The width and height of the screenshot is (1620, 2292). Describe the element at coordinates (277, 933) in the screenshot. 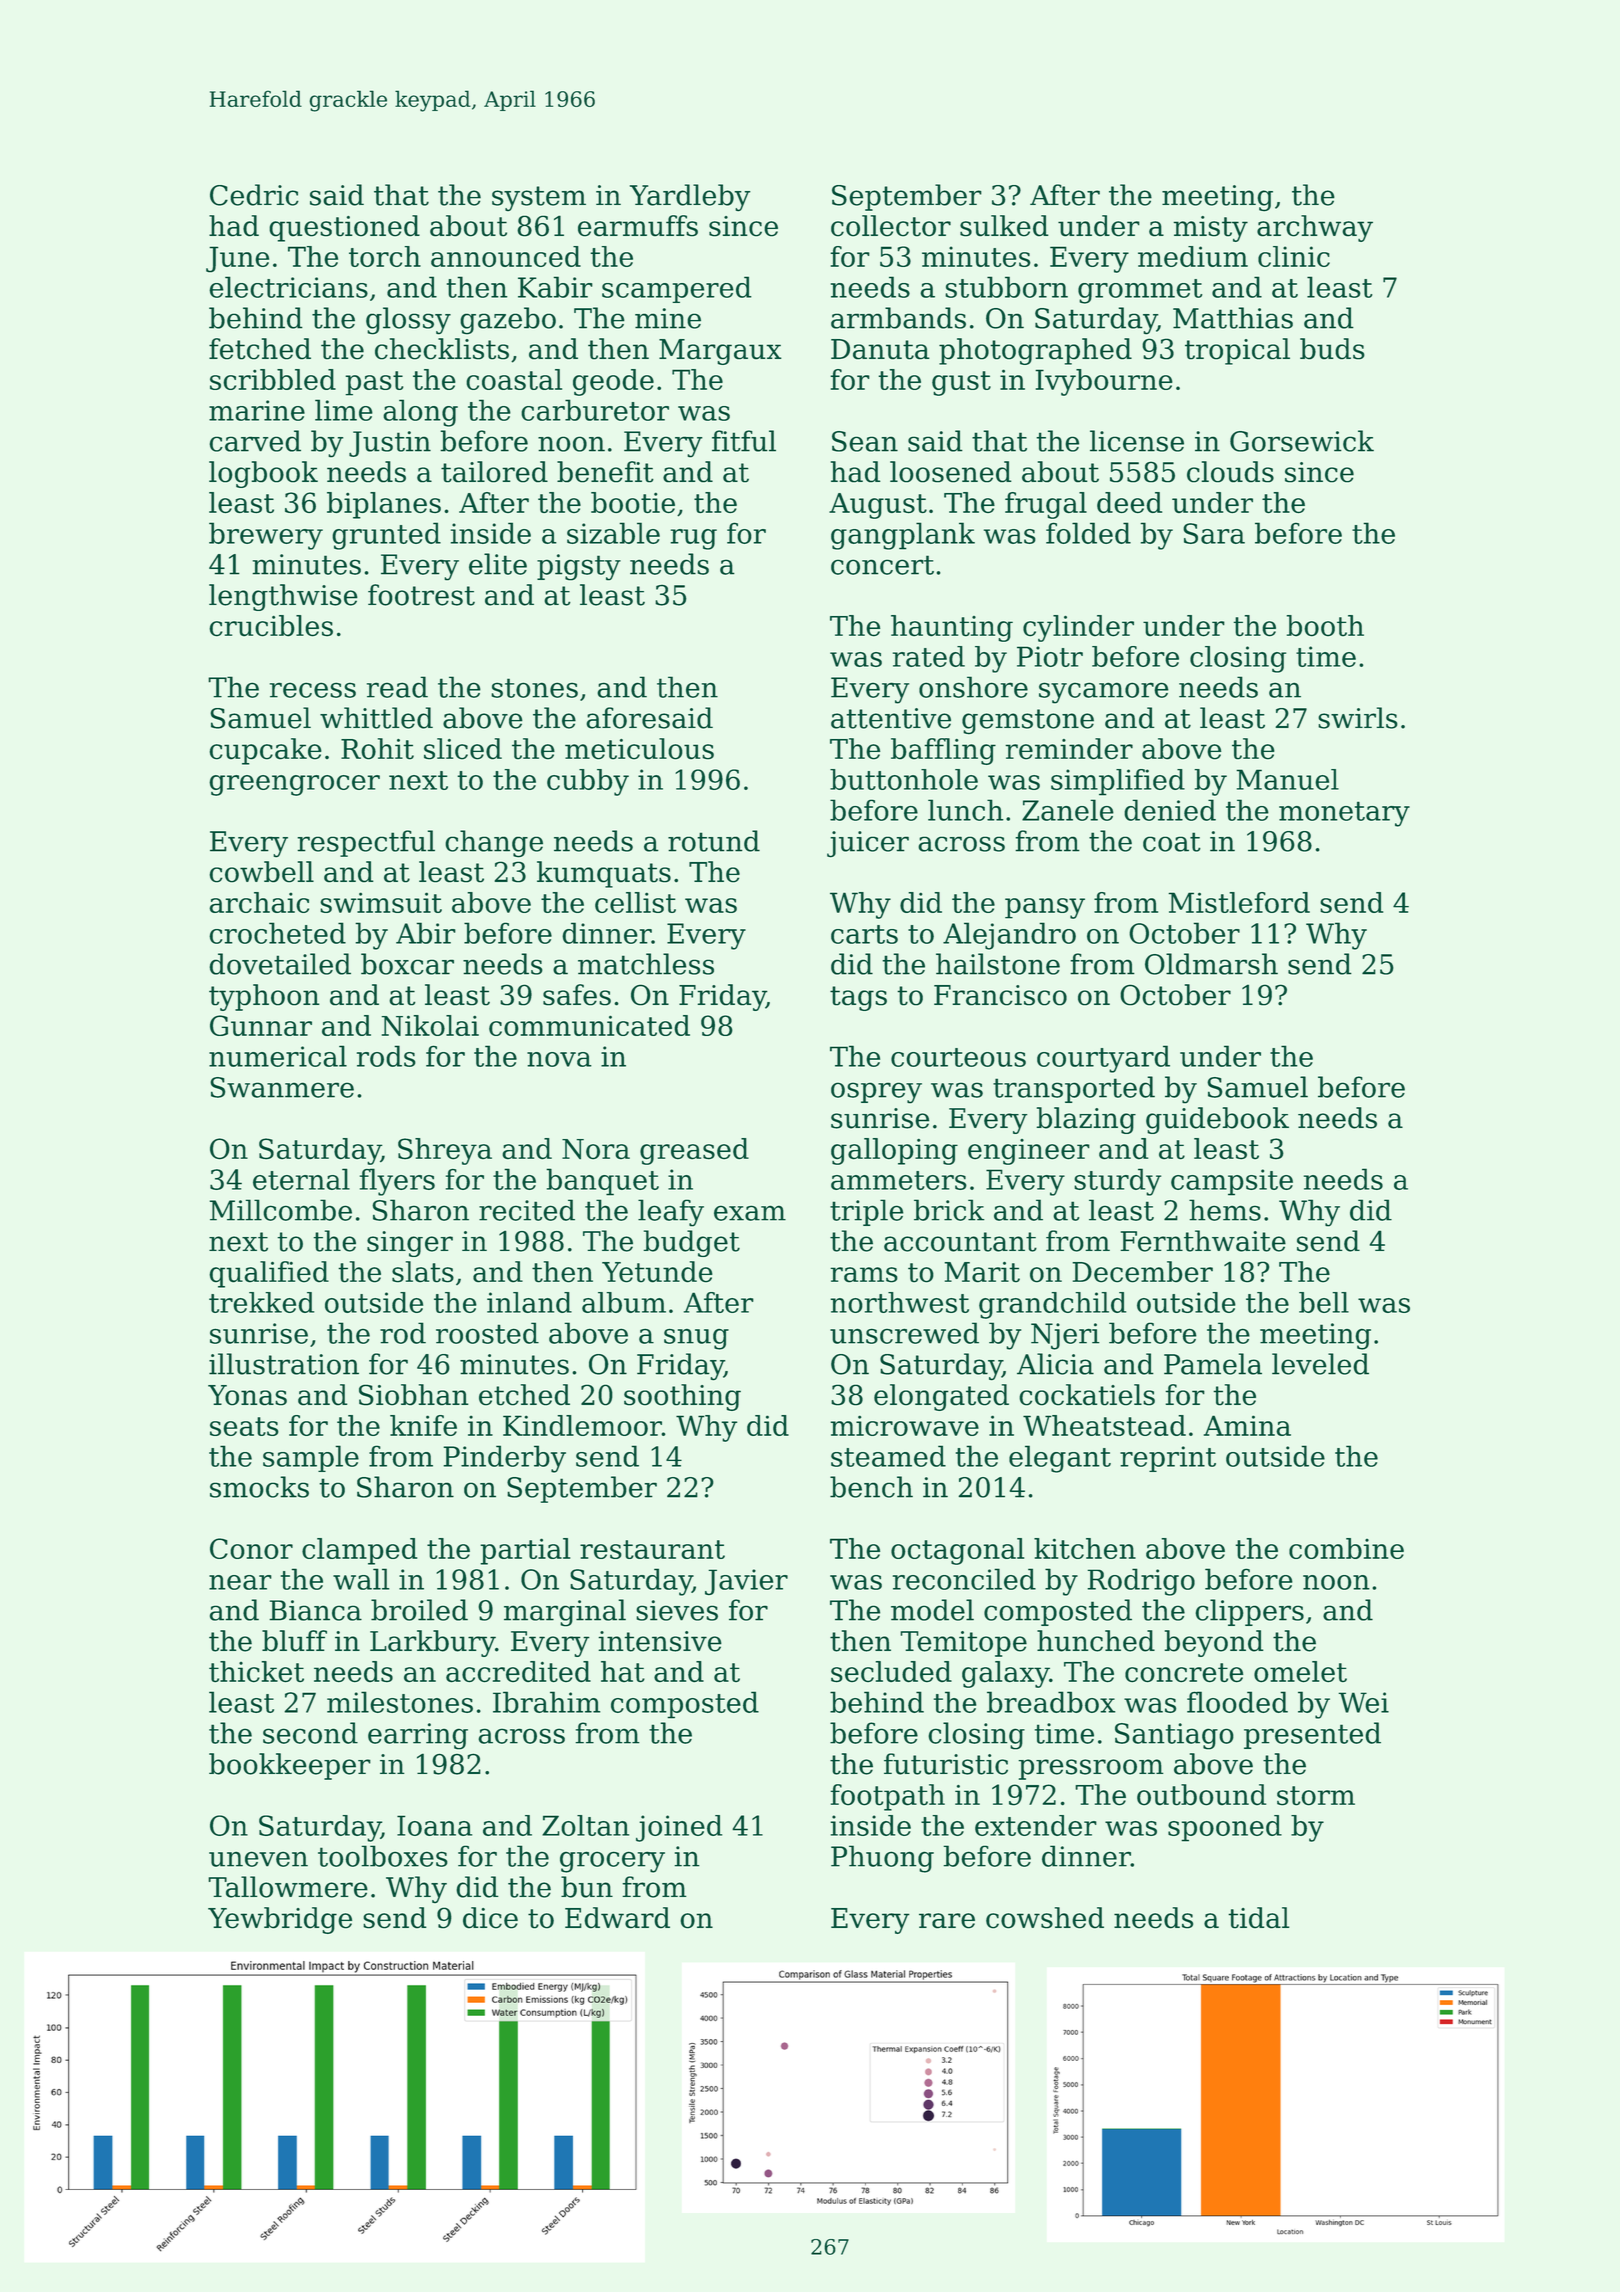

I see `crocheted` at that location.
